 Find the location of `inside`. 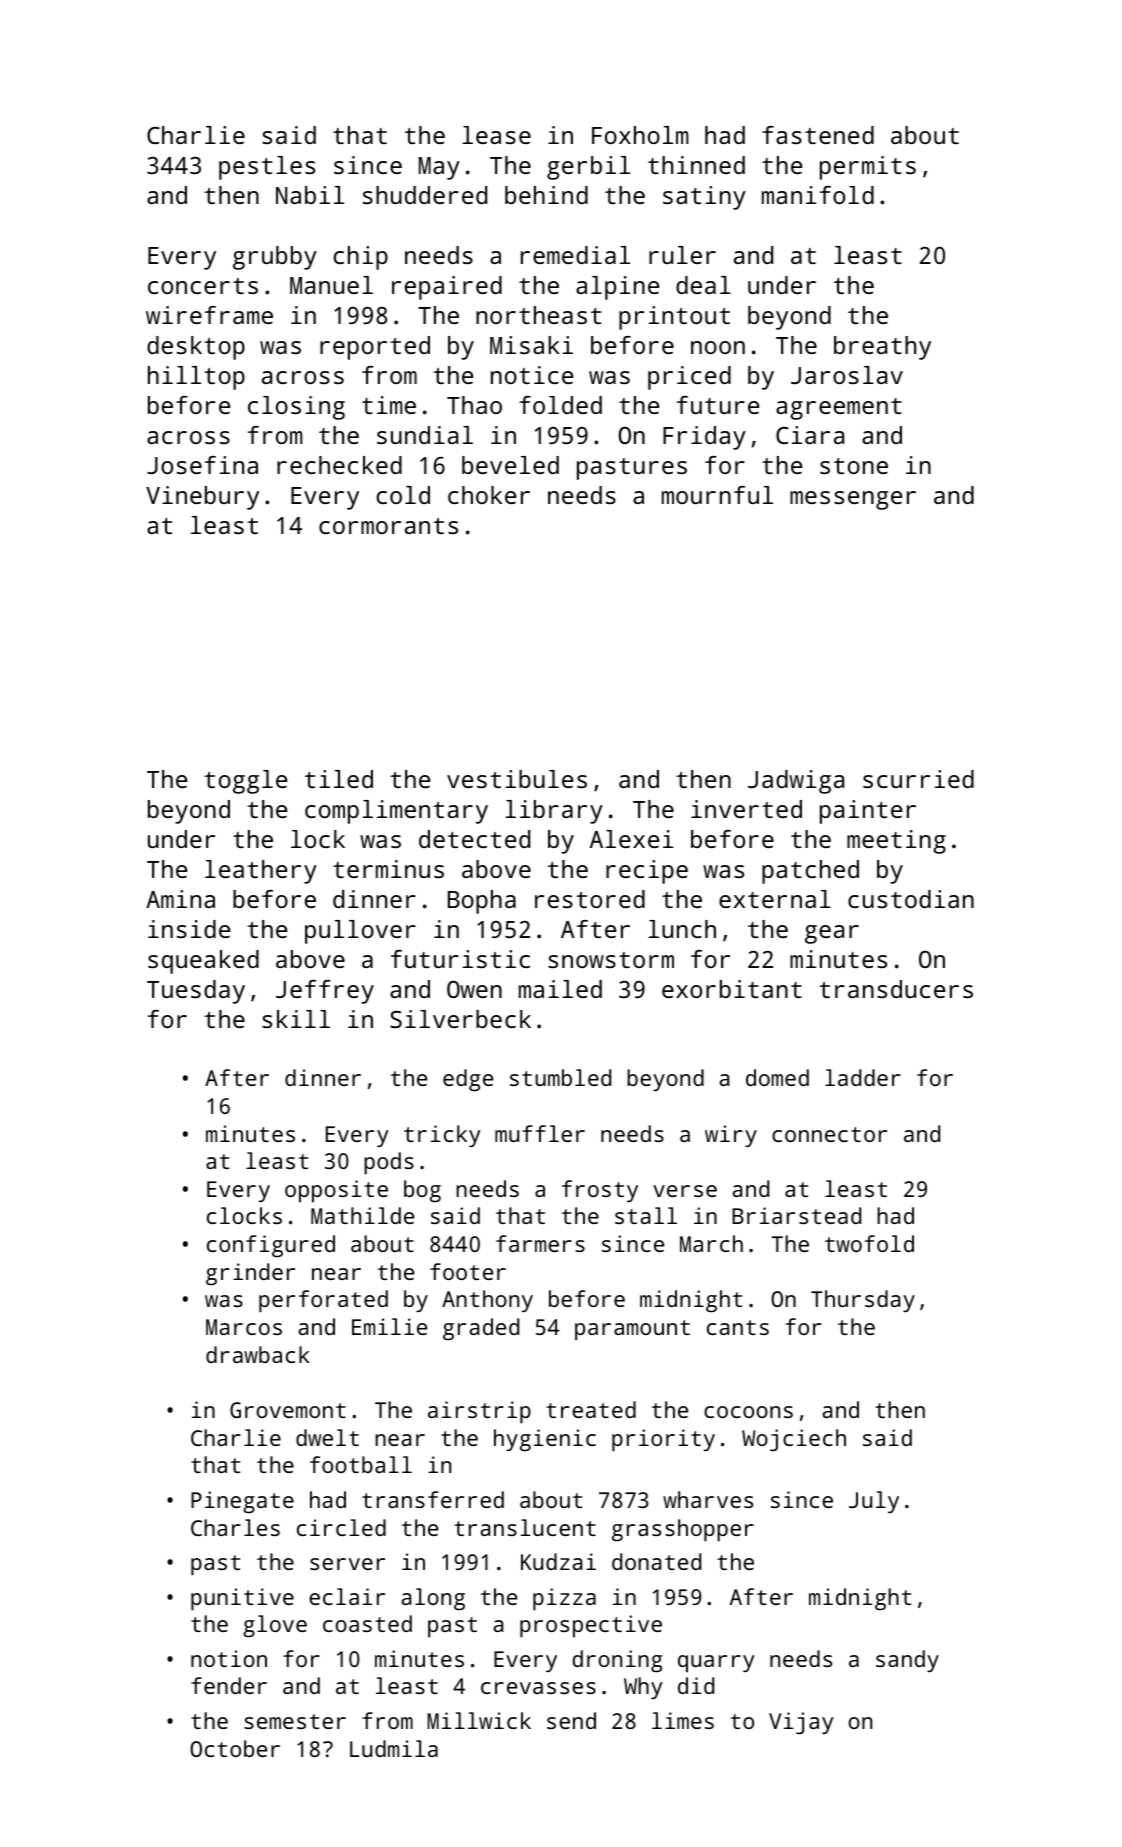

inside is located at coordinates (189, 929).
